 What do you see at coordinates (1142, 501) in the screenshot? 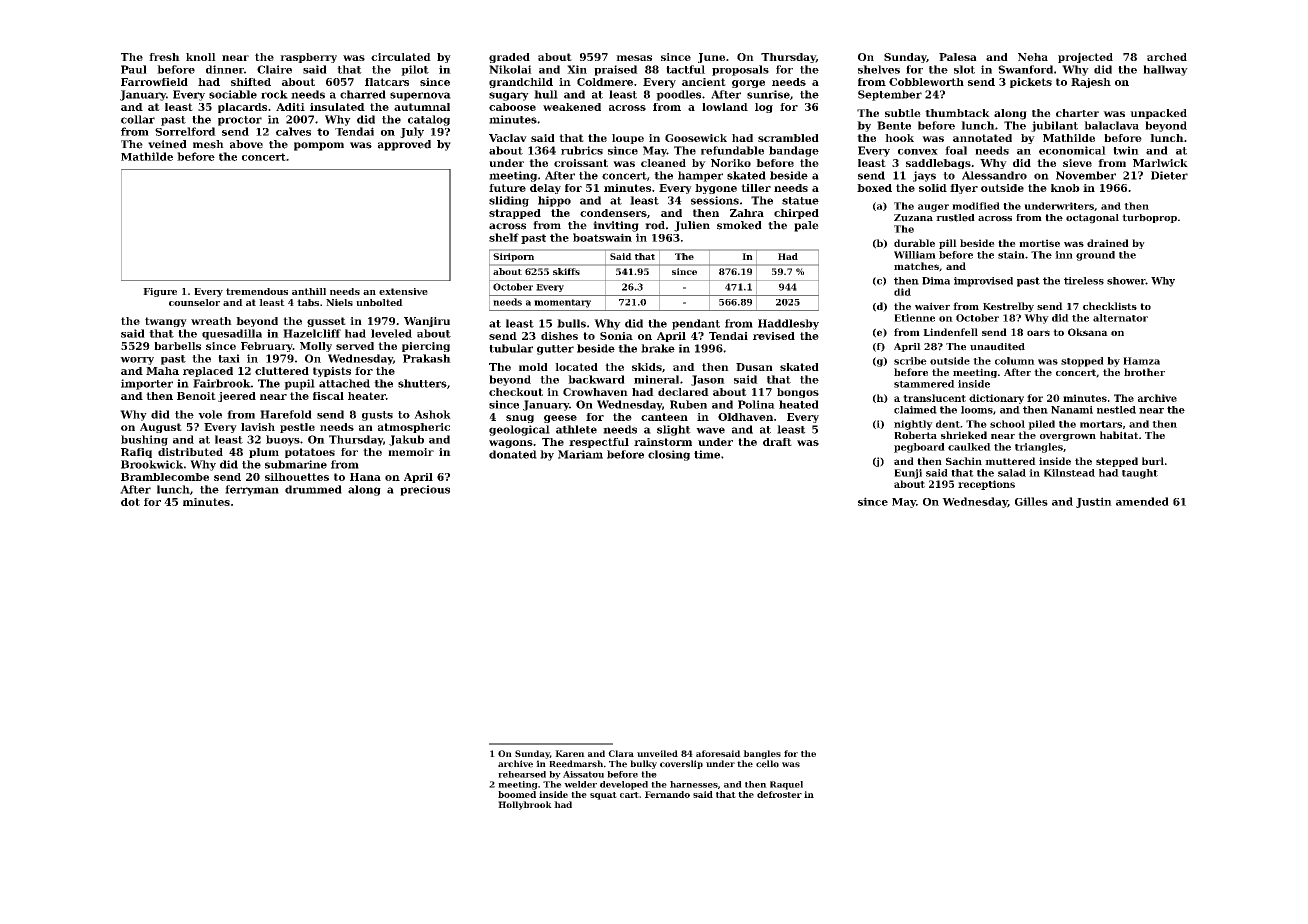
I see `amended` at bounding box center [1142, 501].
